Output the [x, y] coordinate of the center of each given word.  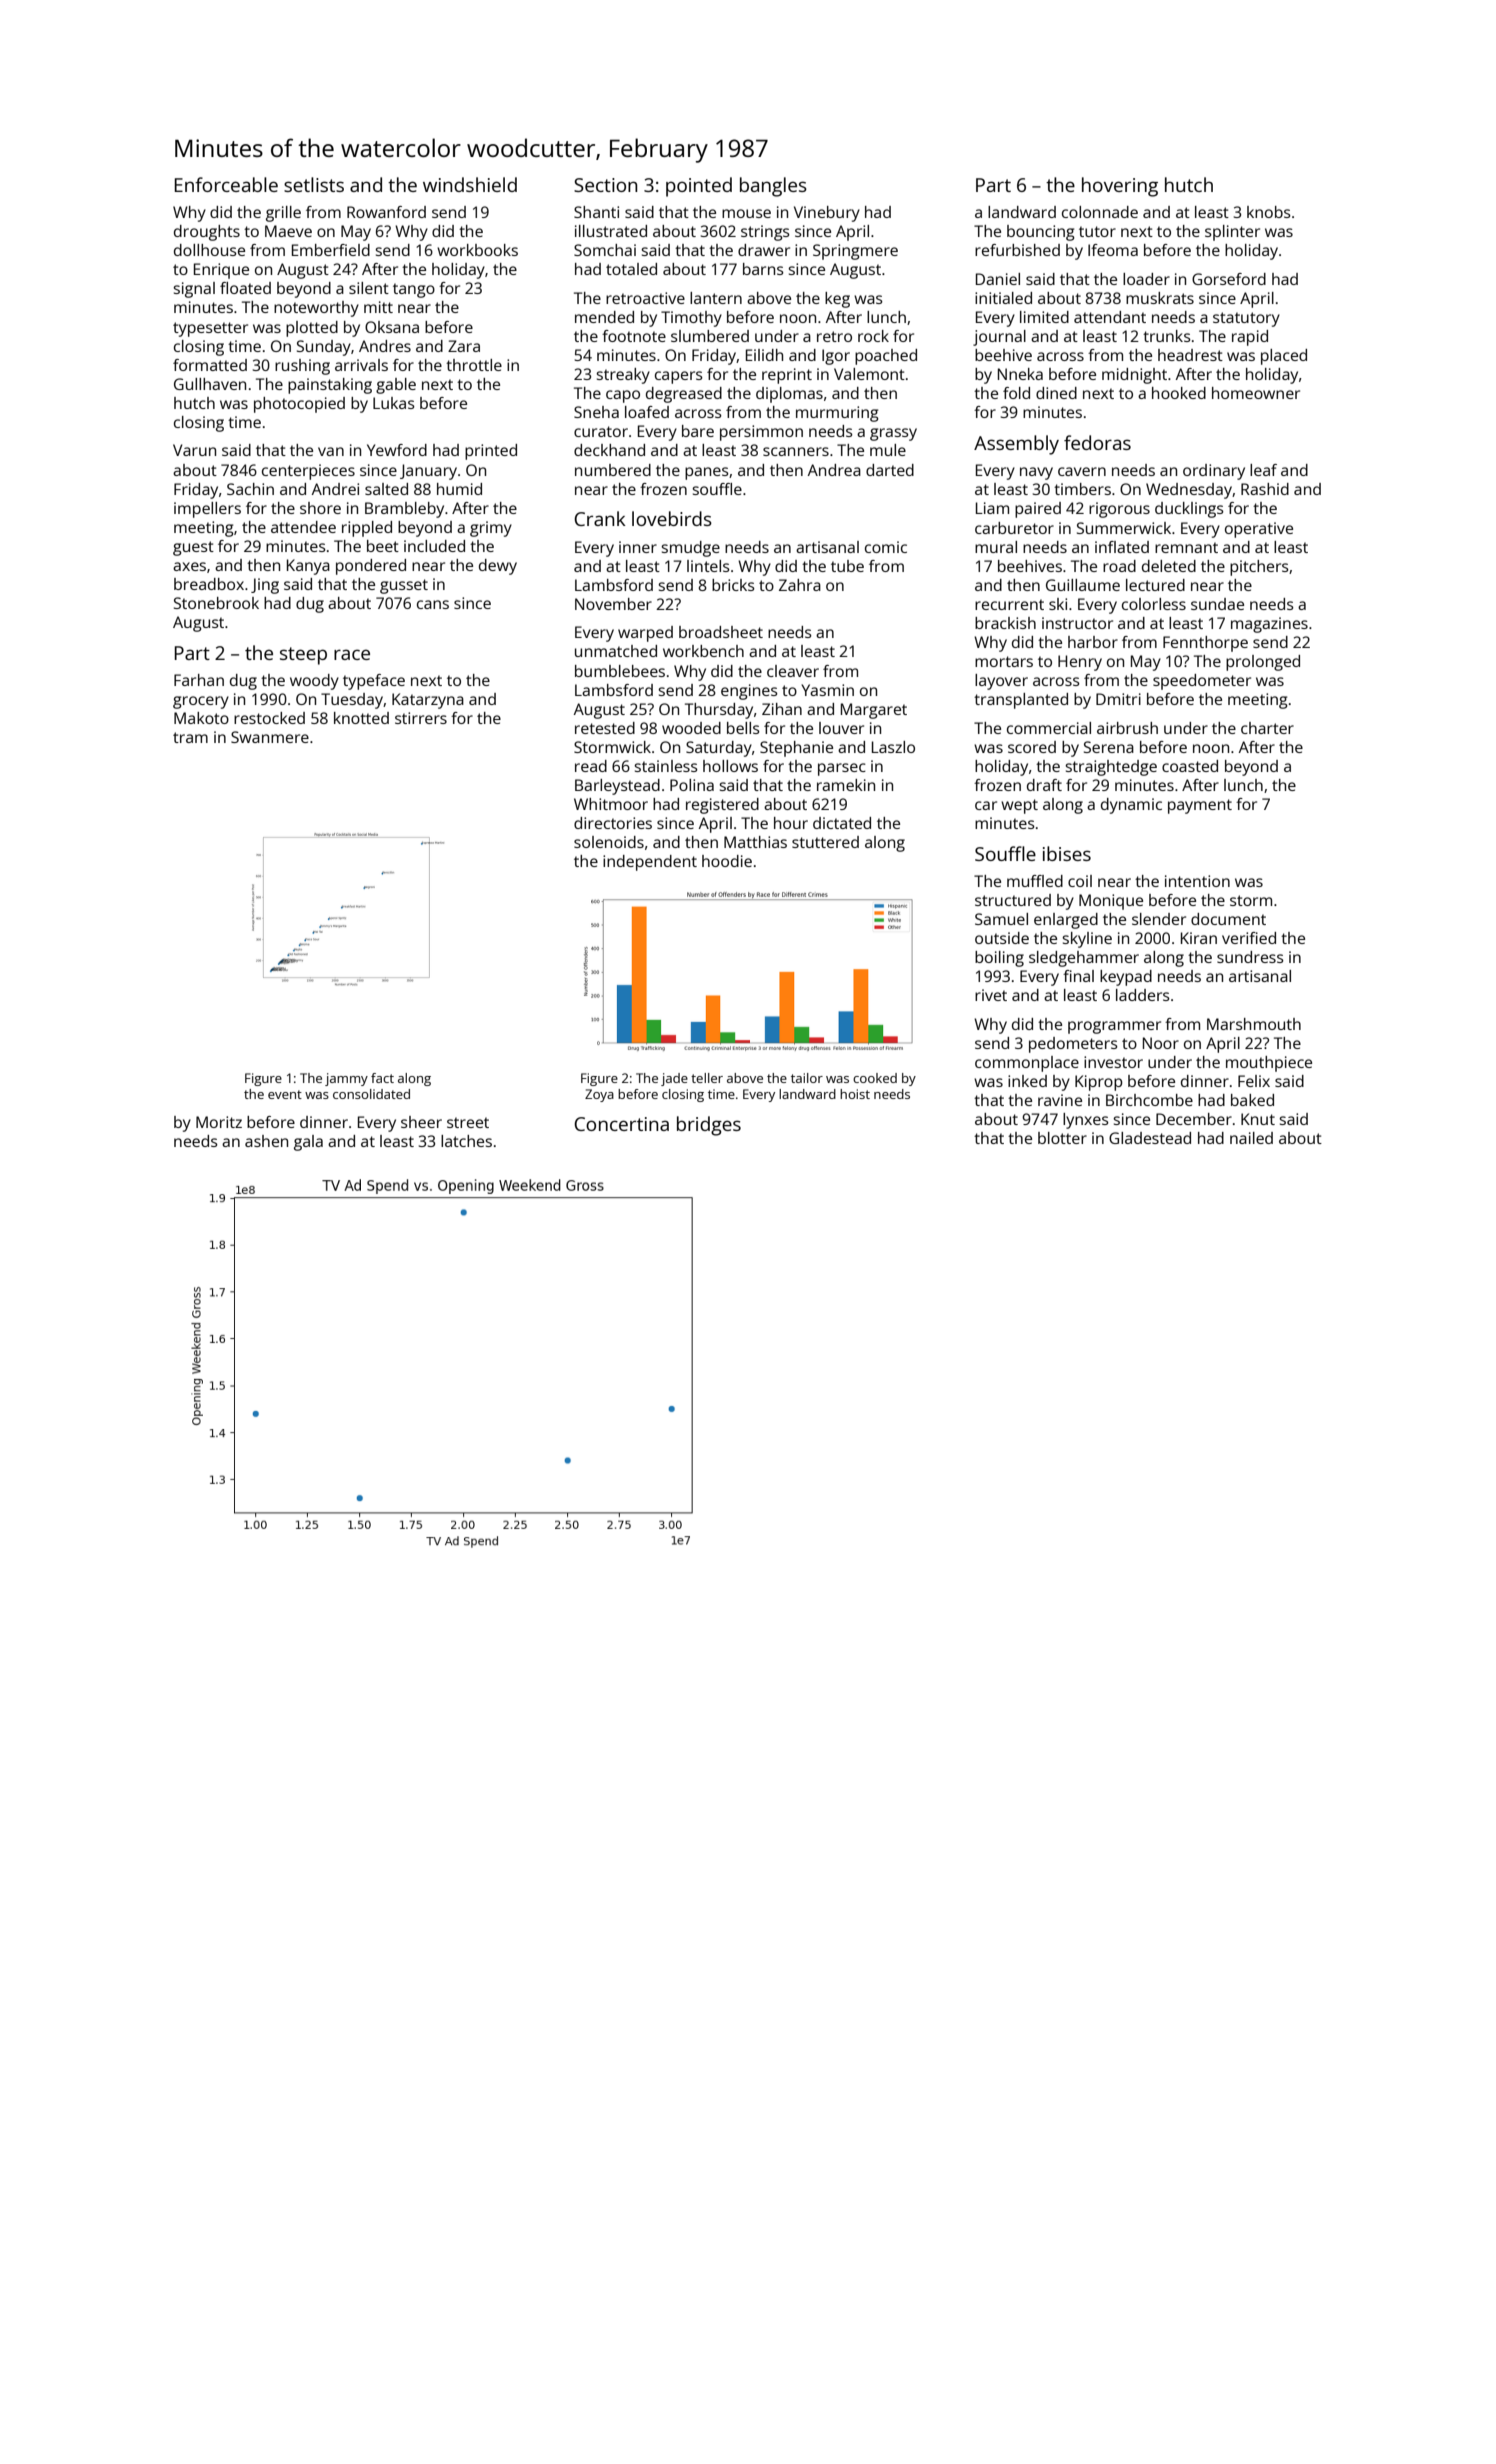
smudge [690, 549]
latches [466, 1141]
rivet [991, 995]
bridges [709, 1126]
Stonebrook [216, 603]
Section [605, 185]
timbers [1082, 489]
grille [283, 214]
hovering [1120, 187]
